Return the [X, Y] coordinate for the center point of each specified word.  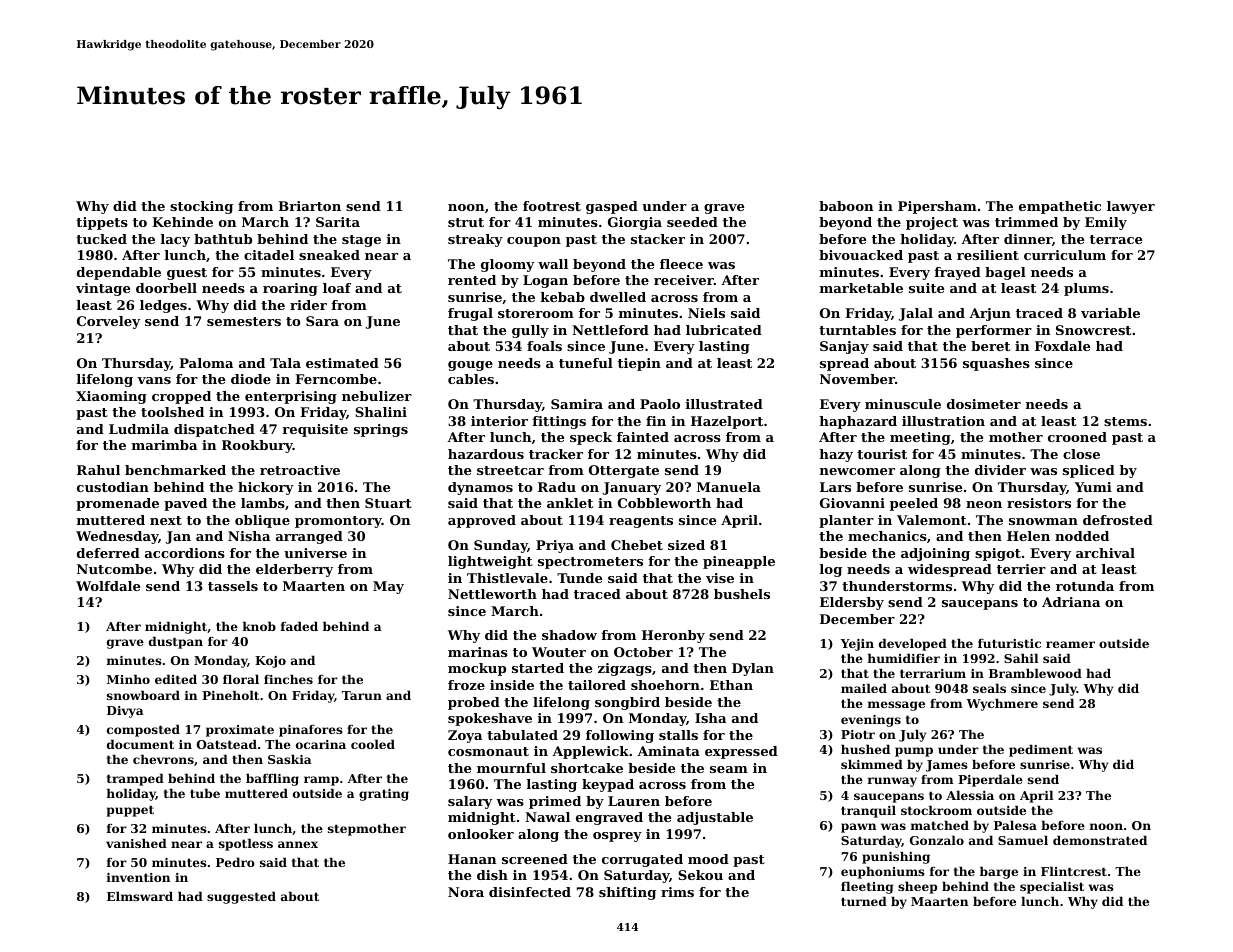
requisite [315, 430]
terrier [1021, 569]
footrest [552, 206]
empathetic [1060, 207]
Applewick [590, 752]
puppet [130, 811]
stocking [201, 207]
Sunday [501, 546]
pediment [1041, 750]
